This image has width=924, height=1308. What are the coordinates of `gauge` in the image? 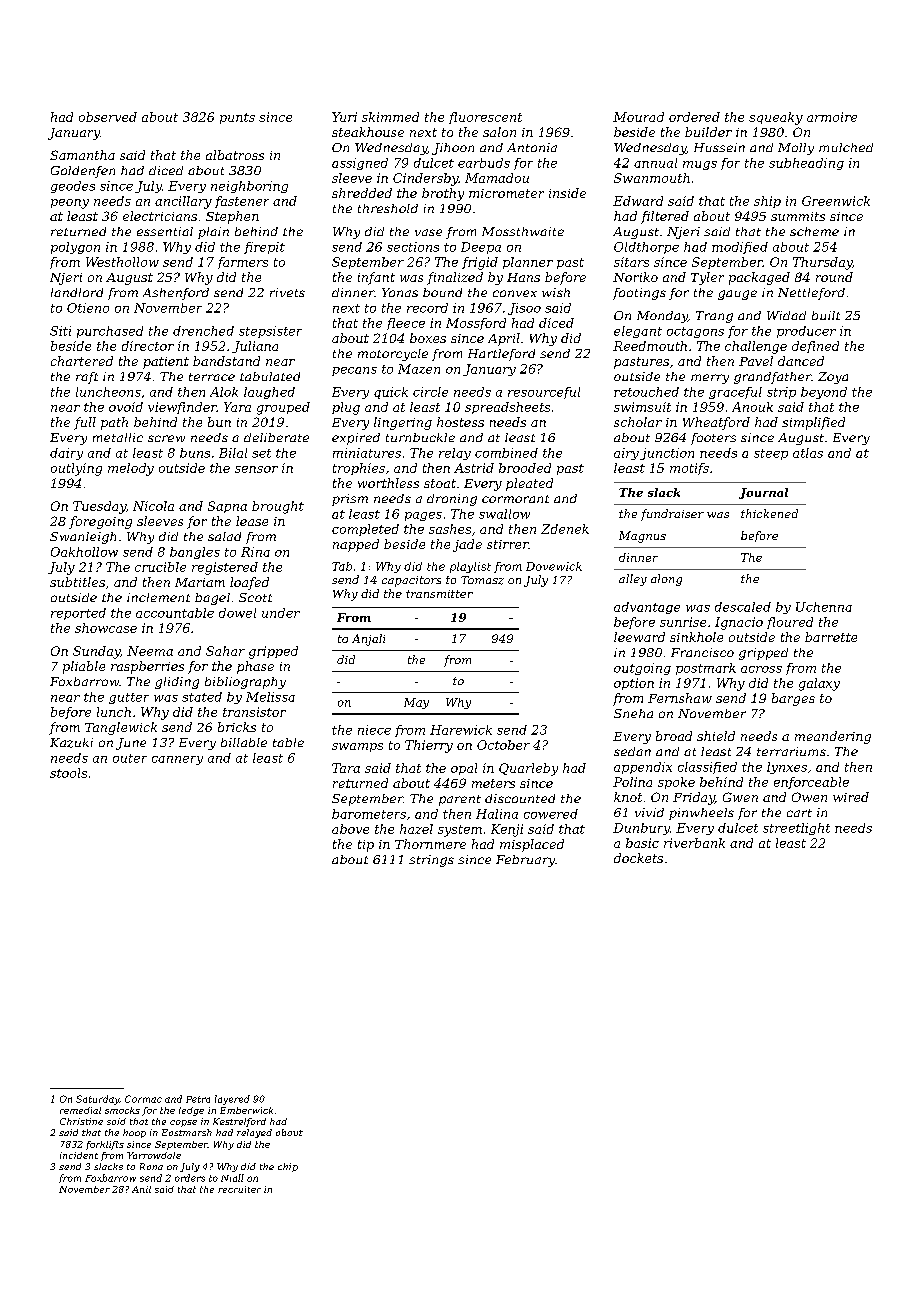 It's located at (737, 295).
